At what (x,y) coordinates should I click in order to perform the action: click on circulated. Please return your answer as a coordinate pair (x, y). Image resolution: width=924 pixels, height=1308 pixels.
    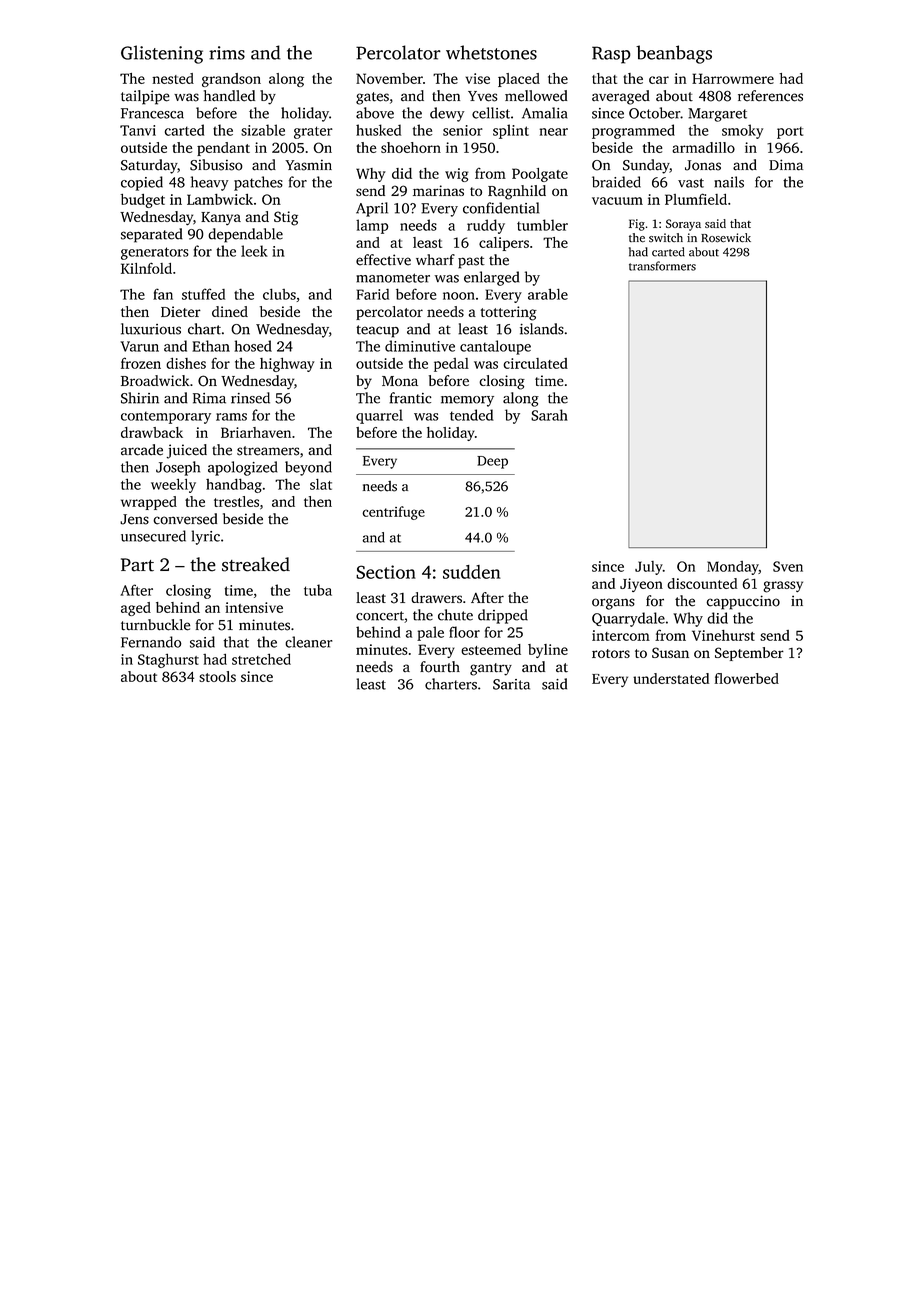
    Looking at the image, I should click on (535, 363).
